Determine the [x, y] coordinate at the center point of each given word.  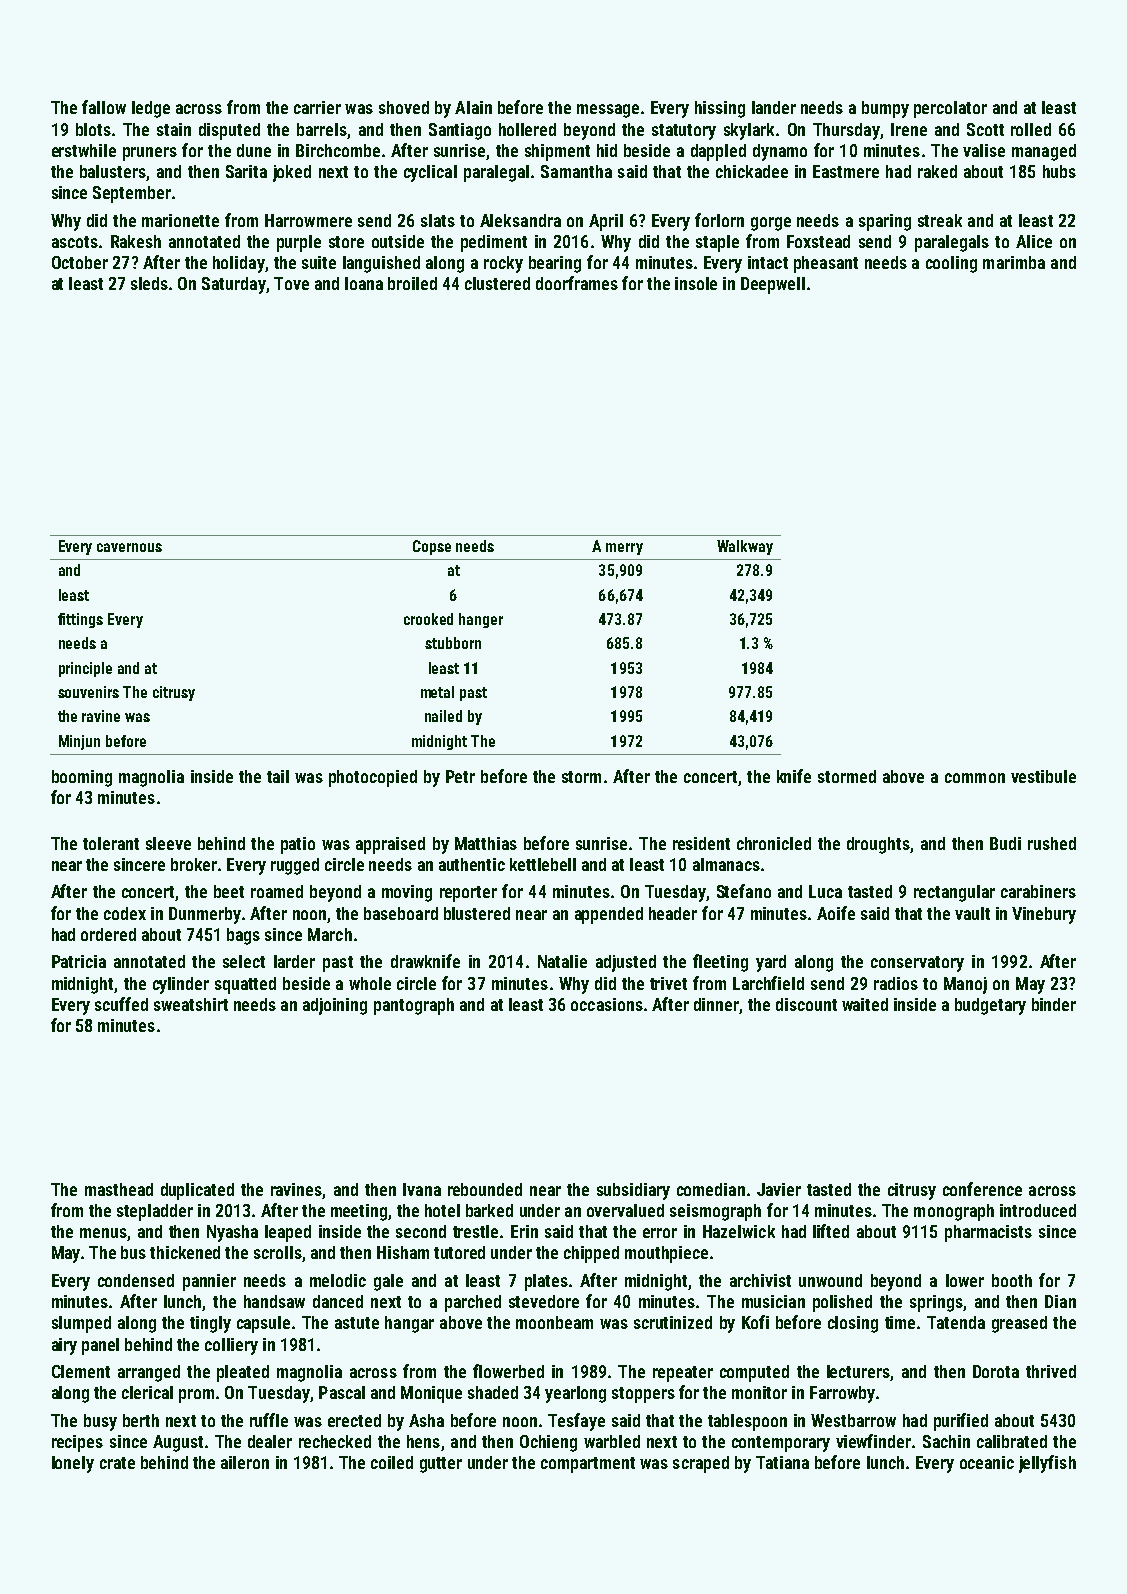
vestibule [1043, 776]
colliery [231, 1346]
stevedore [544, 1301]
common [975, 778]
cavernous [129, 547]
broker [194, 864]
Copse [432, 547]
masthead [119, 1189]
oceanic [987, 1462]
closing [853, 1324]
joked [292, 173]
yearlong [575, 1394]
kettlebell [543, 864]
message [608, 111]
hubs [1059, 171]
